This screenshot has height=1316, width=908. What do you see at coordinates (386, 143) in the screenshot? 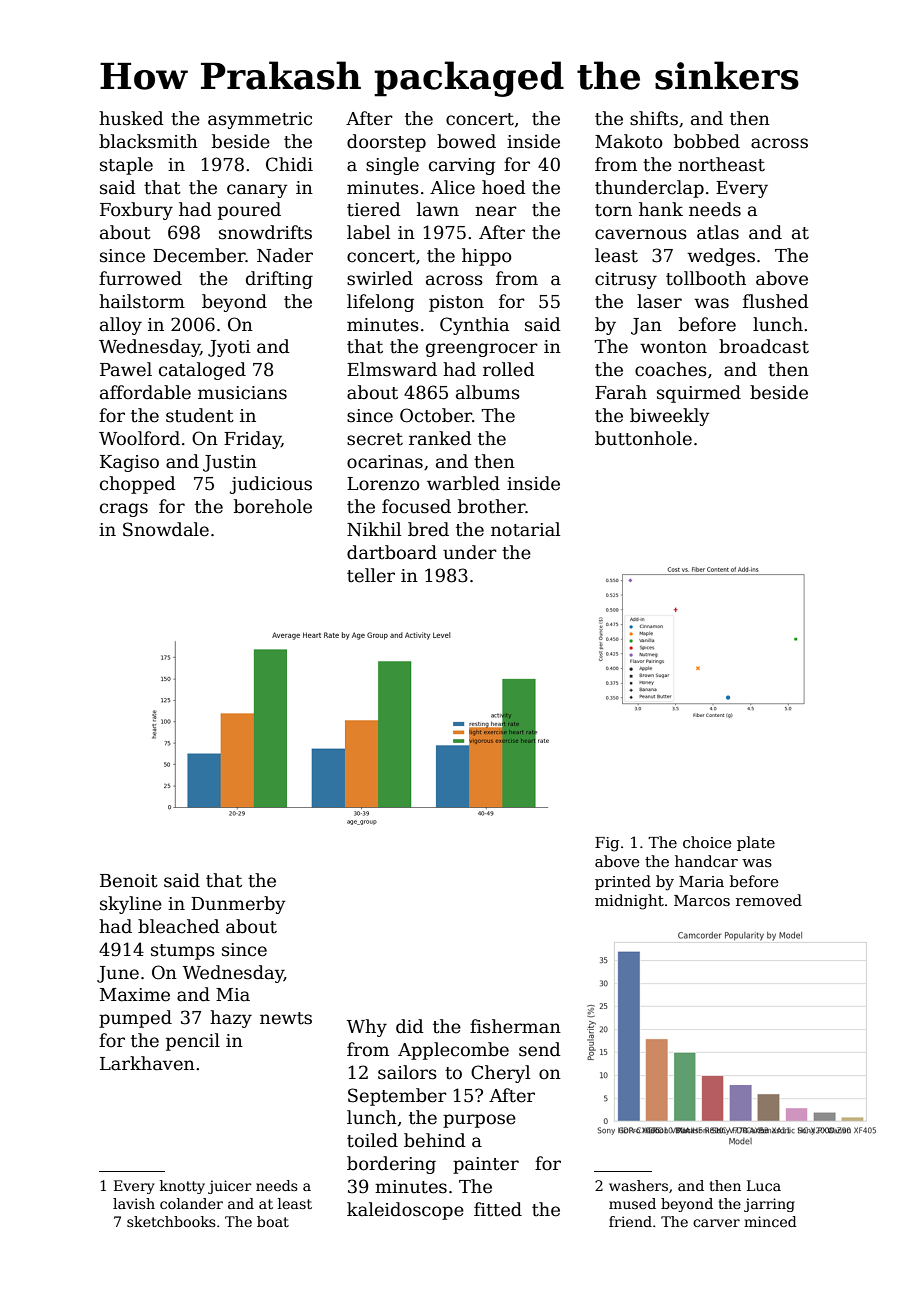
I see `doorstep` at bounding box center [386, 143].
